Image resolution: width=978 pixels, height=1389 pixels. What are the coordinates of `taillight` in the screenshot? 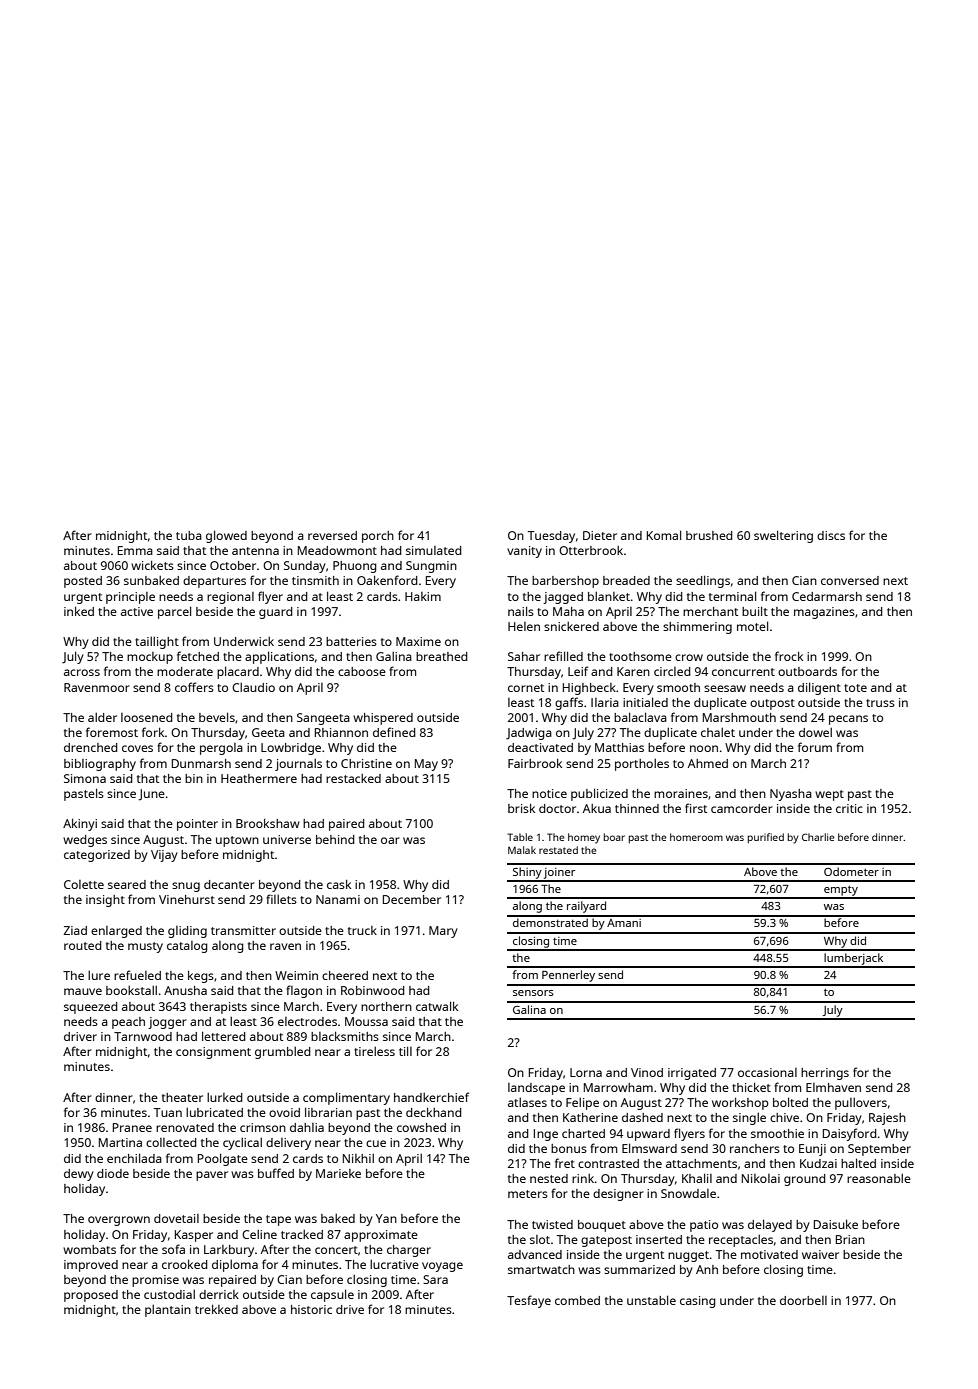 It's located at (157, 642).
